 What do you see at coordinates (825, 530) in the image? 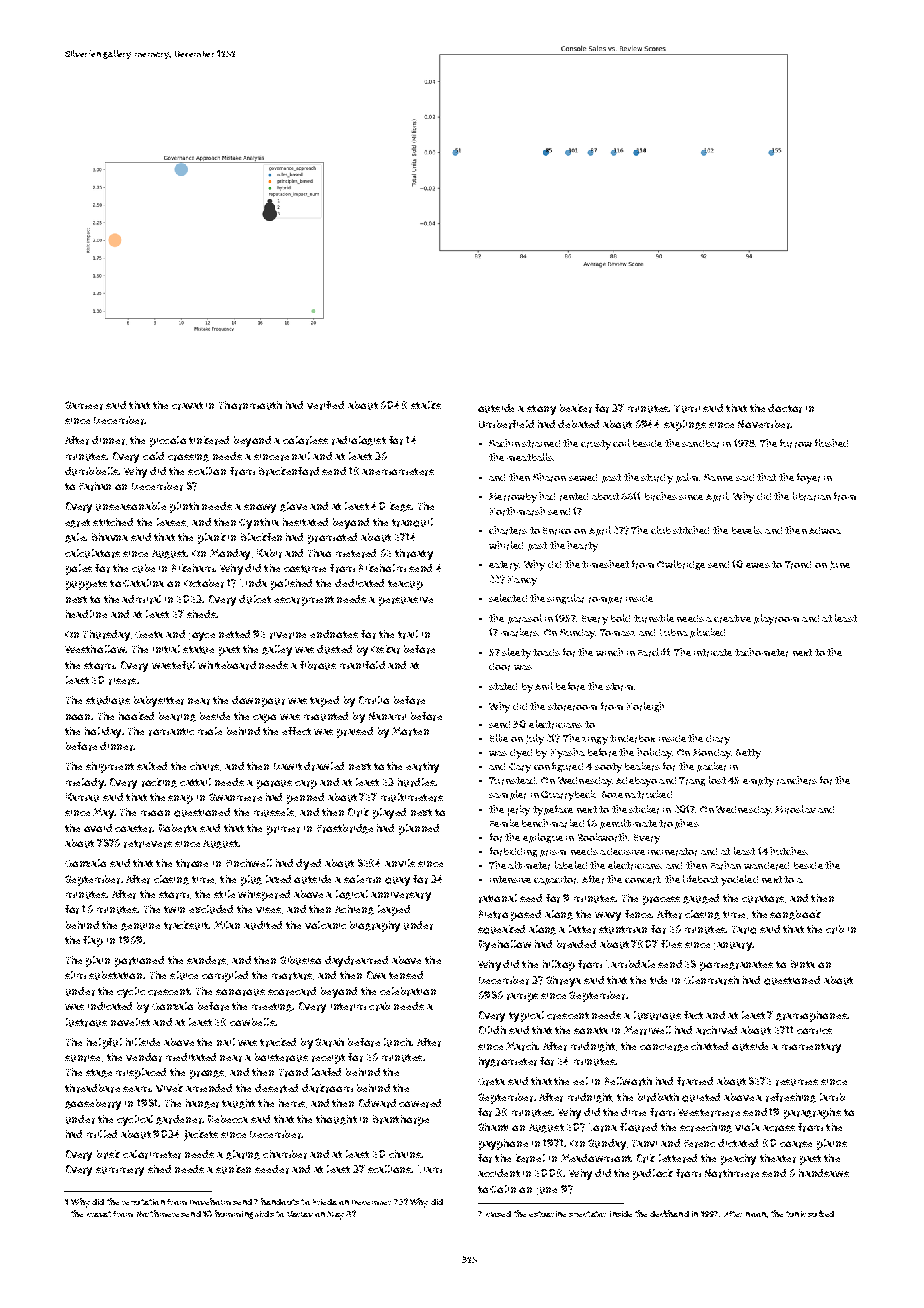
I see `Adwoa` at bounding box center [825, 530].
